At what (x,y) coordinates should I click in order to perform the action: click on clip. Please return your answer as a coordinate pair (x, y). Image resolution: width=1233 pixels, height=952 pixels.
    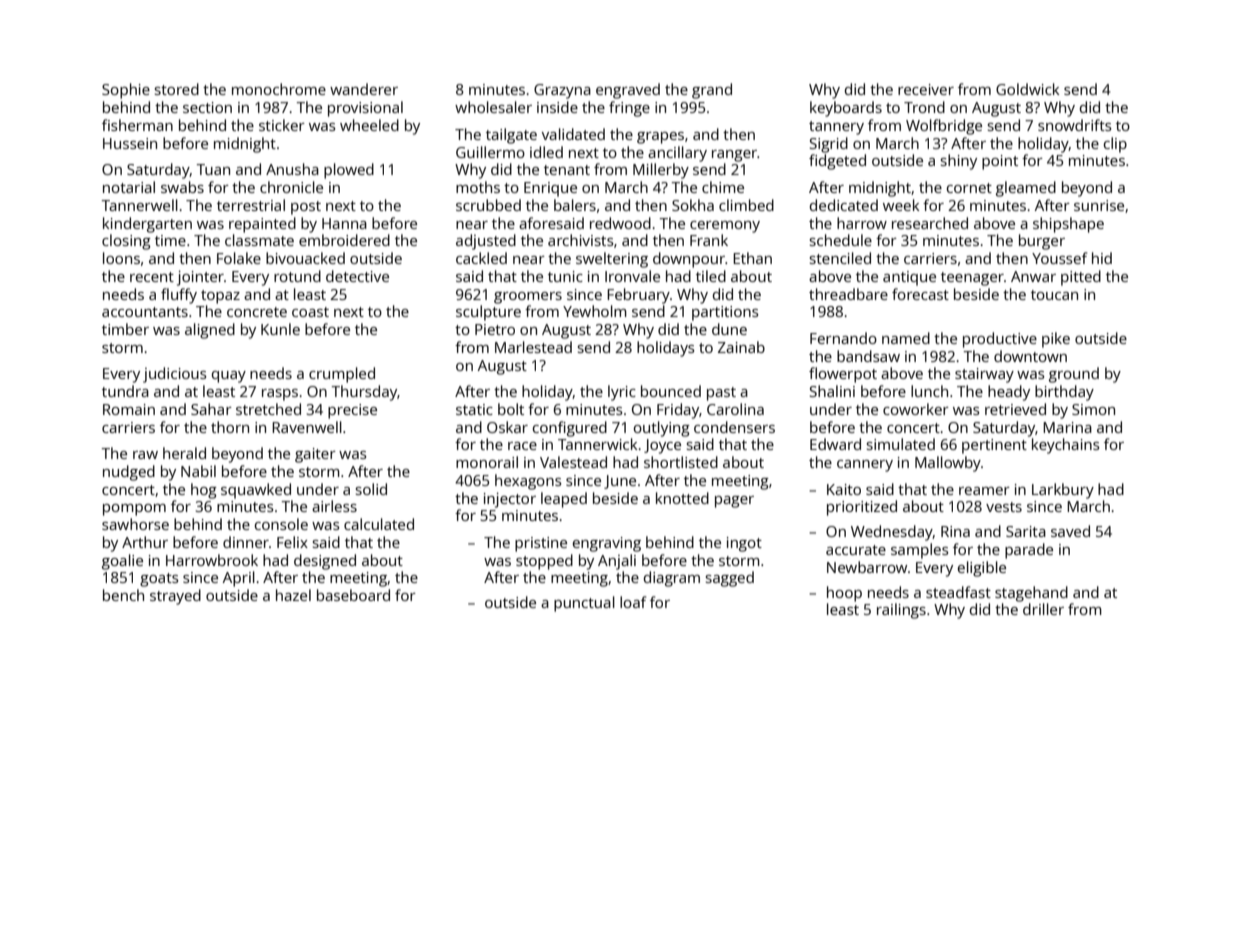
    Looking at the image, I should click on (1115, 145).
